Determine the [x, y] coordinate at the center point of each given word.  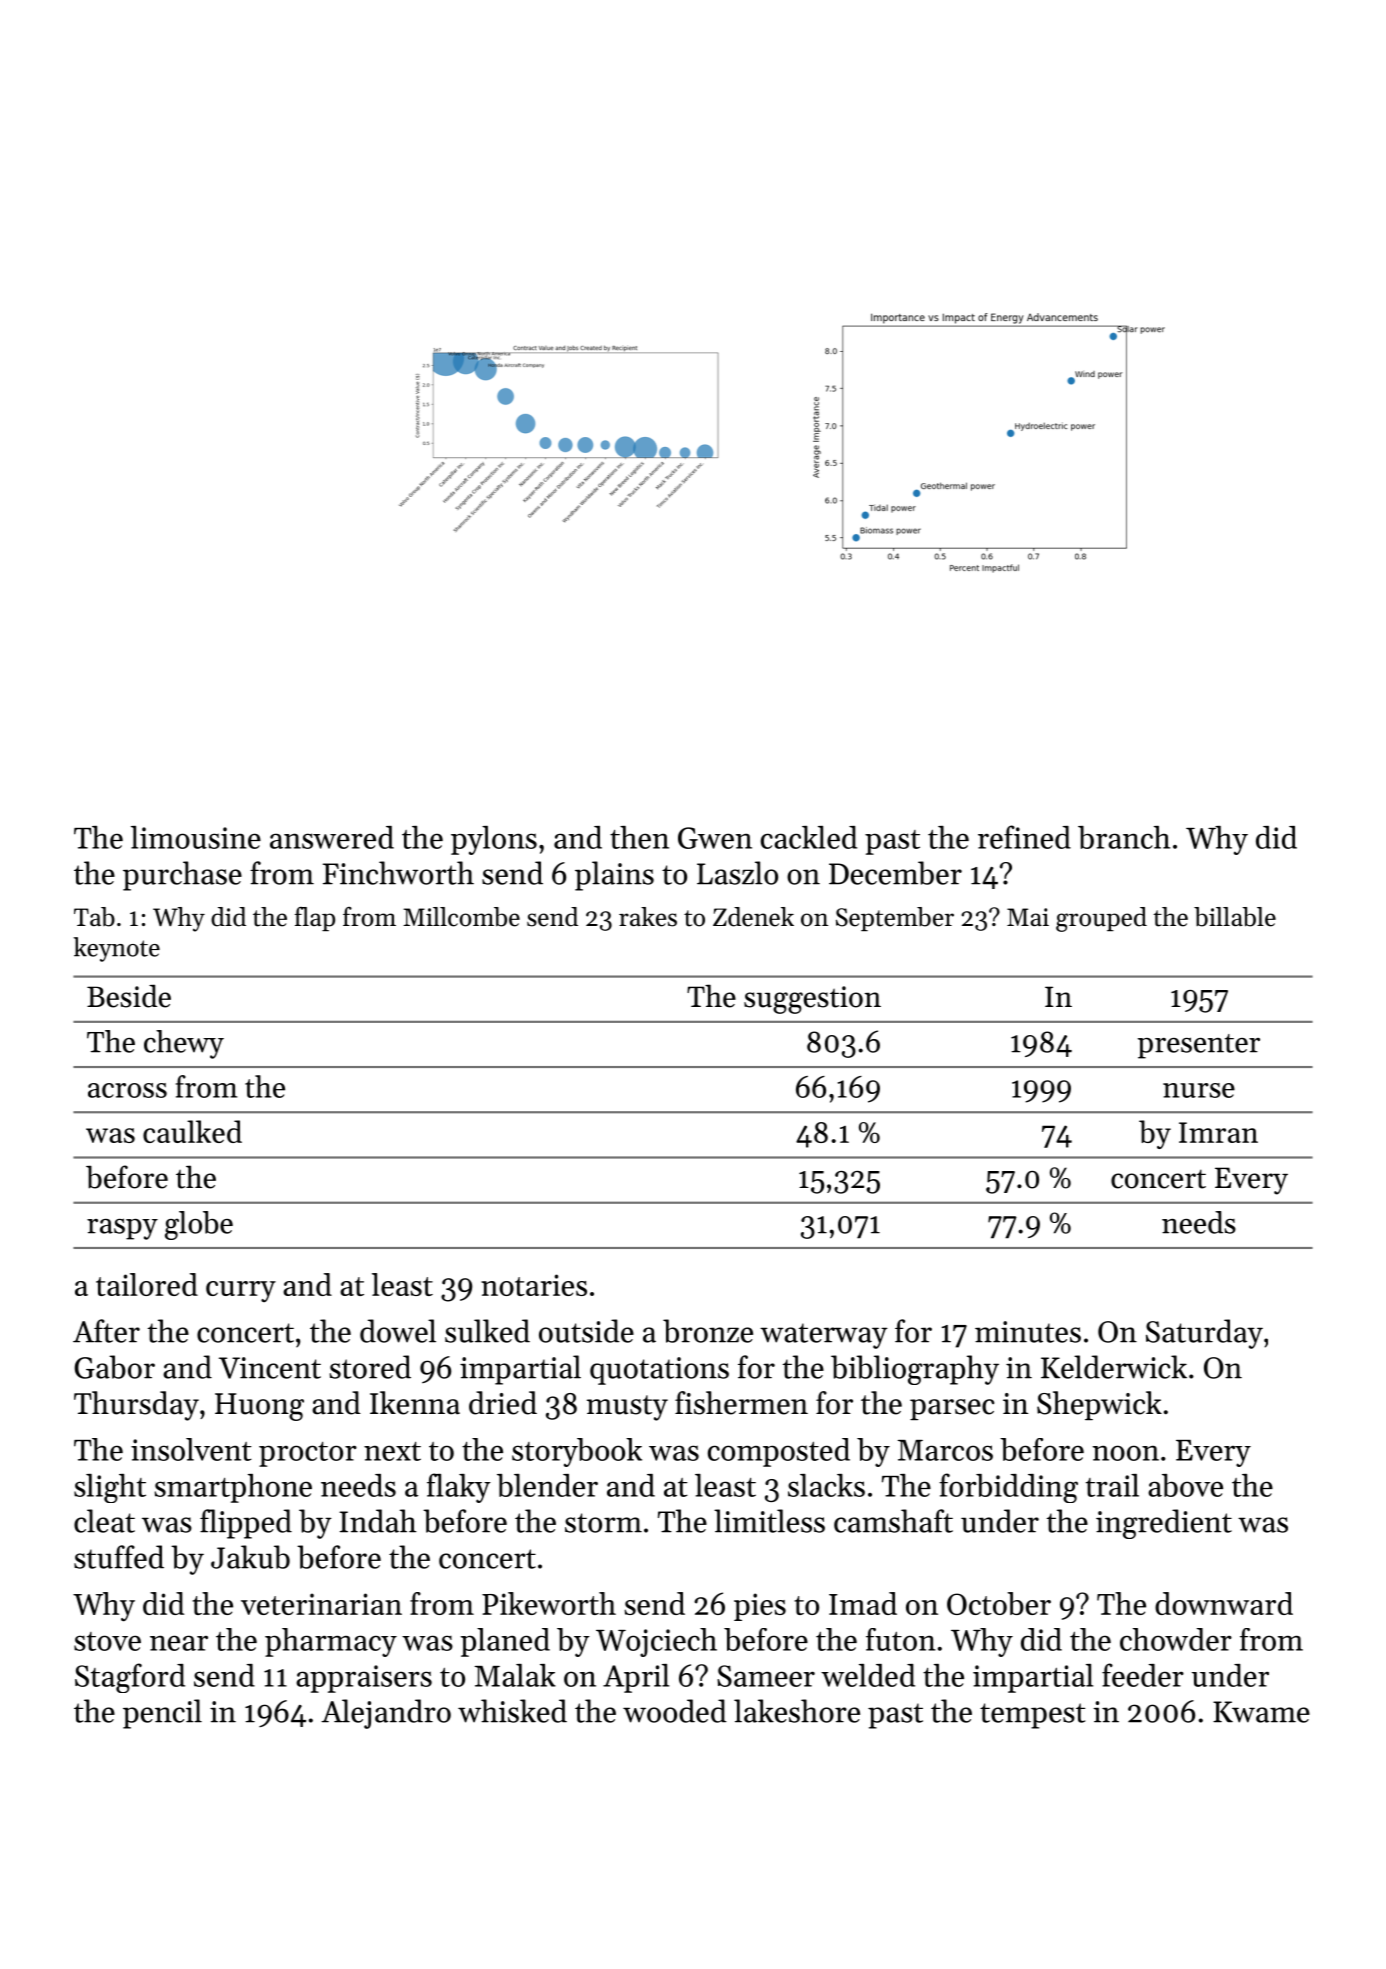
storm [603, 1523]
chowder [1176, 1639]
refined [1024, 837]
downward [1224, 1603]
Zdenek [753, 917]
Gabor [114, 1367]
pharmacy [331, 1642]
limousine [196, 837]
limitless [769, 1521]
